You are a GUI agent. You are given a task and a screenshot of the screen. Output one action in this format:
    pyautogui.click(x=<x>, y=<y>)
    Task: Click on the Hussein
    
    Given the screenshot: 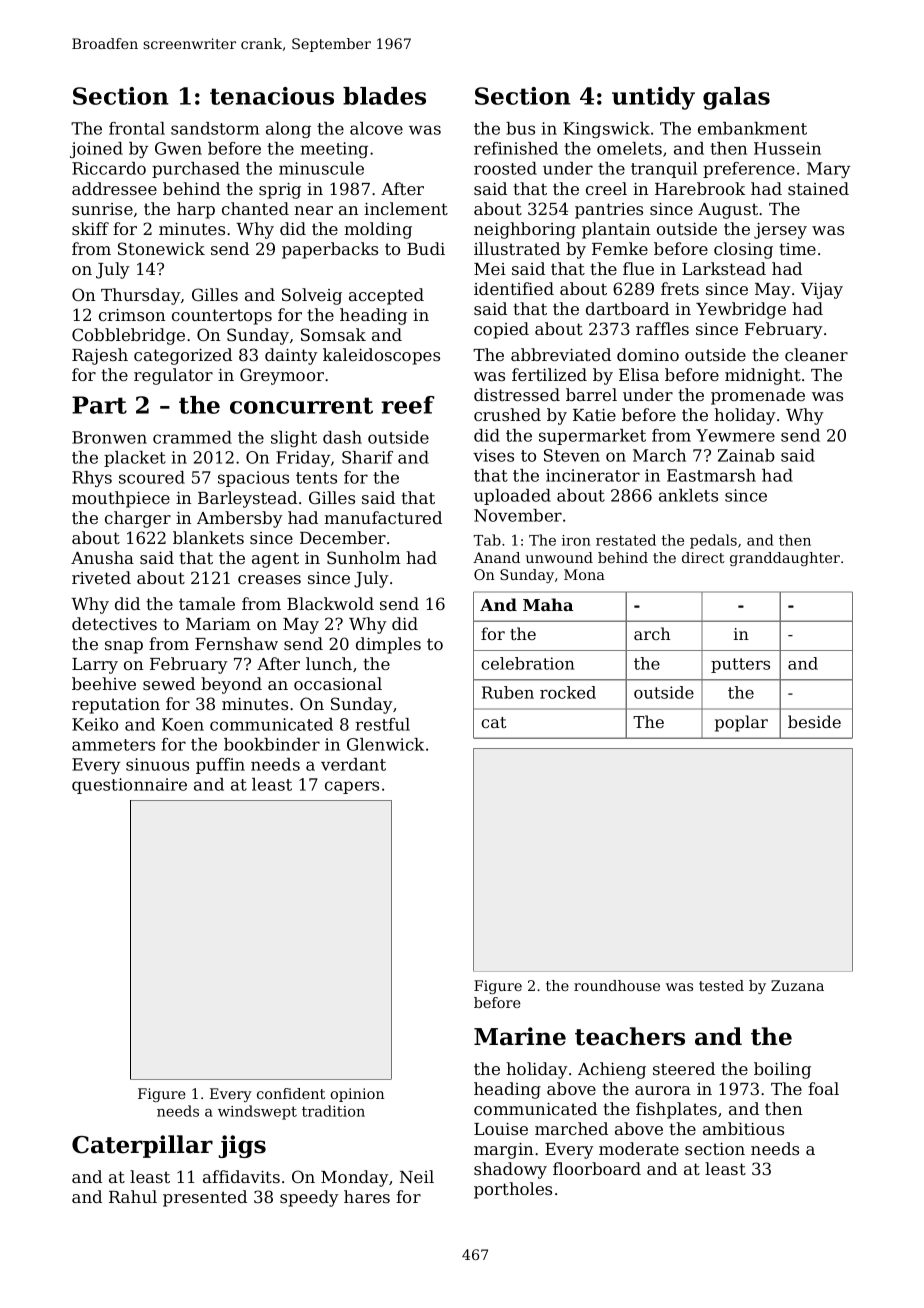 What is the action you would take?
    pyautogui.click(x=787, y=148)
